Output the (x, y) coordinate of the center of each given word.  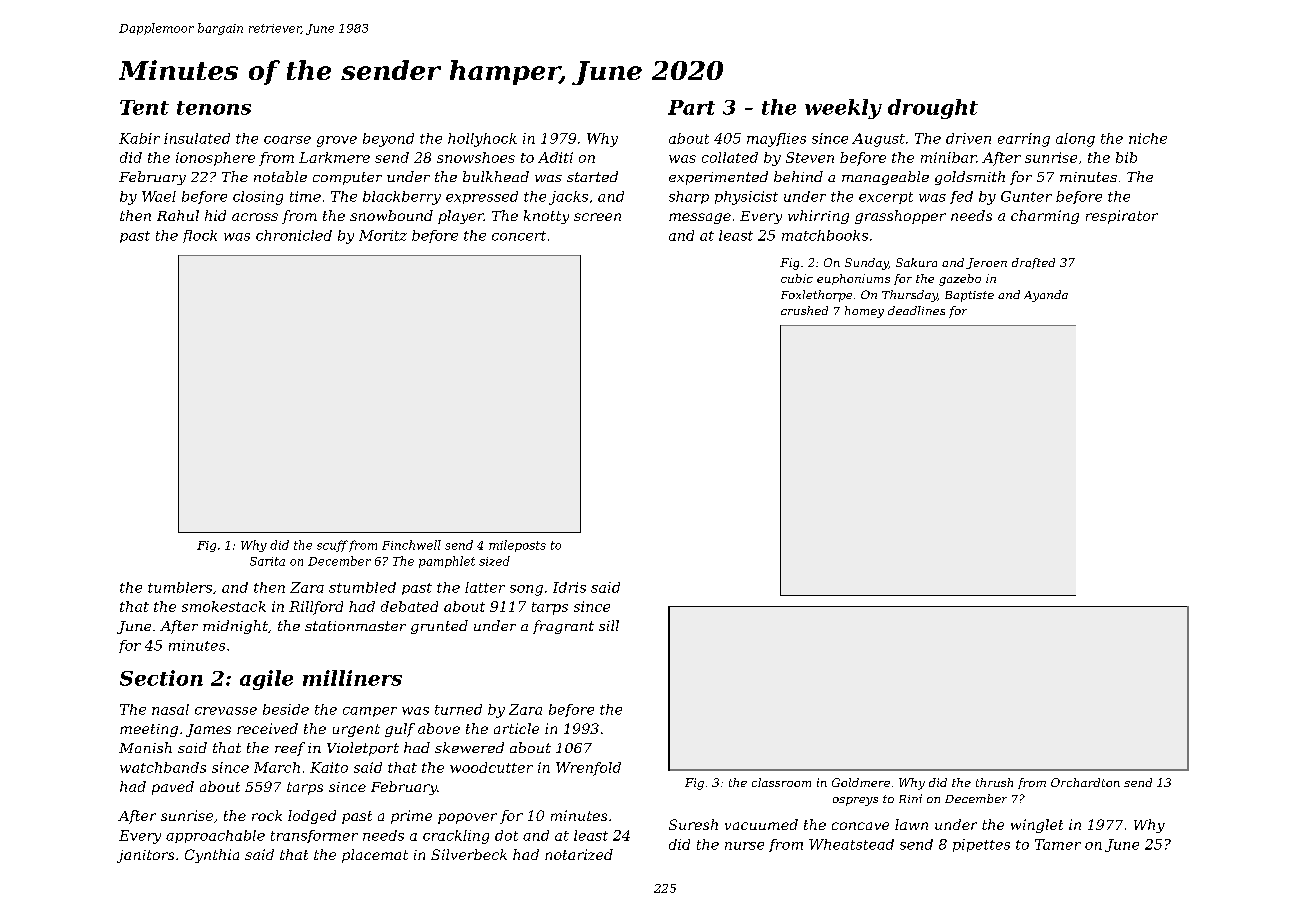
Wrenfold (588, 769)
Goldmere (861, 782)
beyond (388, 140)
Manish (145, 747)
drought (933, 109)
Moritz (383, 235)
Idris (569, 587)
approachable (215, 836)
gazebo (960, 280)
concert (519, 236)
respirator (1122, 217)
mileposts (517, 546)
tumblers (180, 587)
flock (200, 236)
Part (691, 107)
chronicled (294, 235)
